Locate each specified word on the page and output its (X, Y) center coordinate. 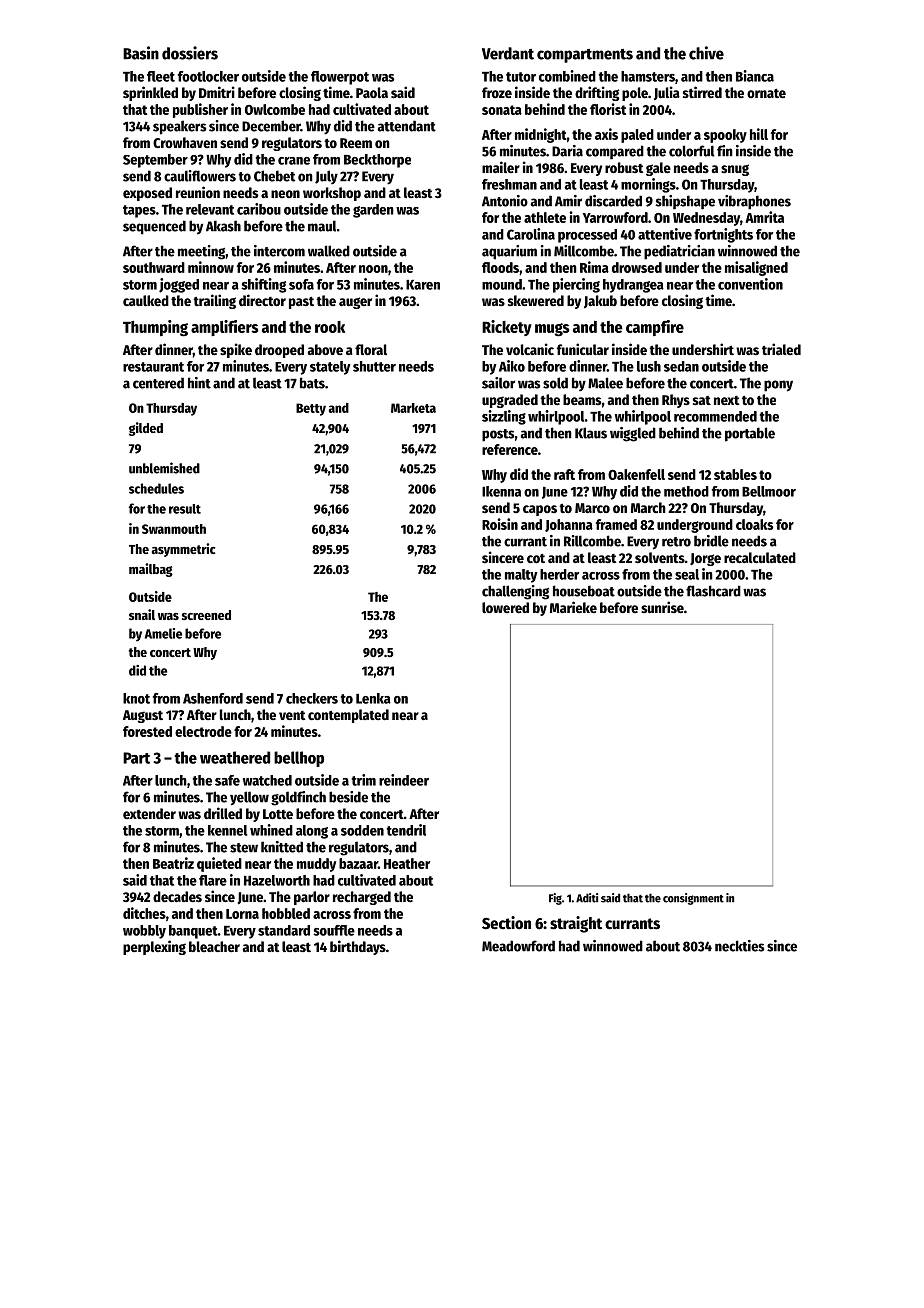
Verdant (508, 53)
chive (706, 53)
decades (177, 896)
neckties (739, 946)
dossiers (190, 53)
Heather (407, 863)
